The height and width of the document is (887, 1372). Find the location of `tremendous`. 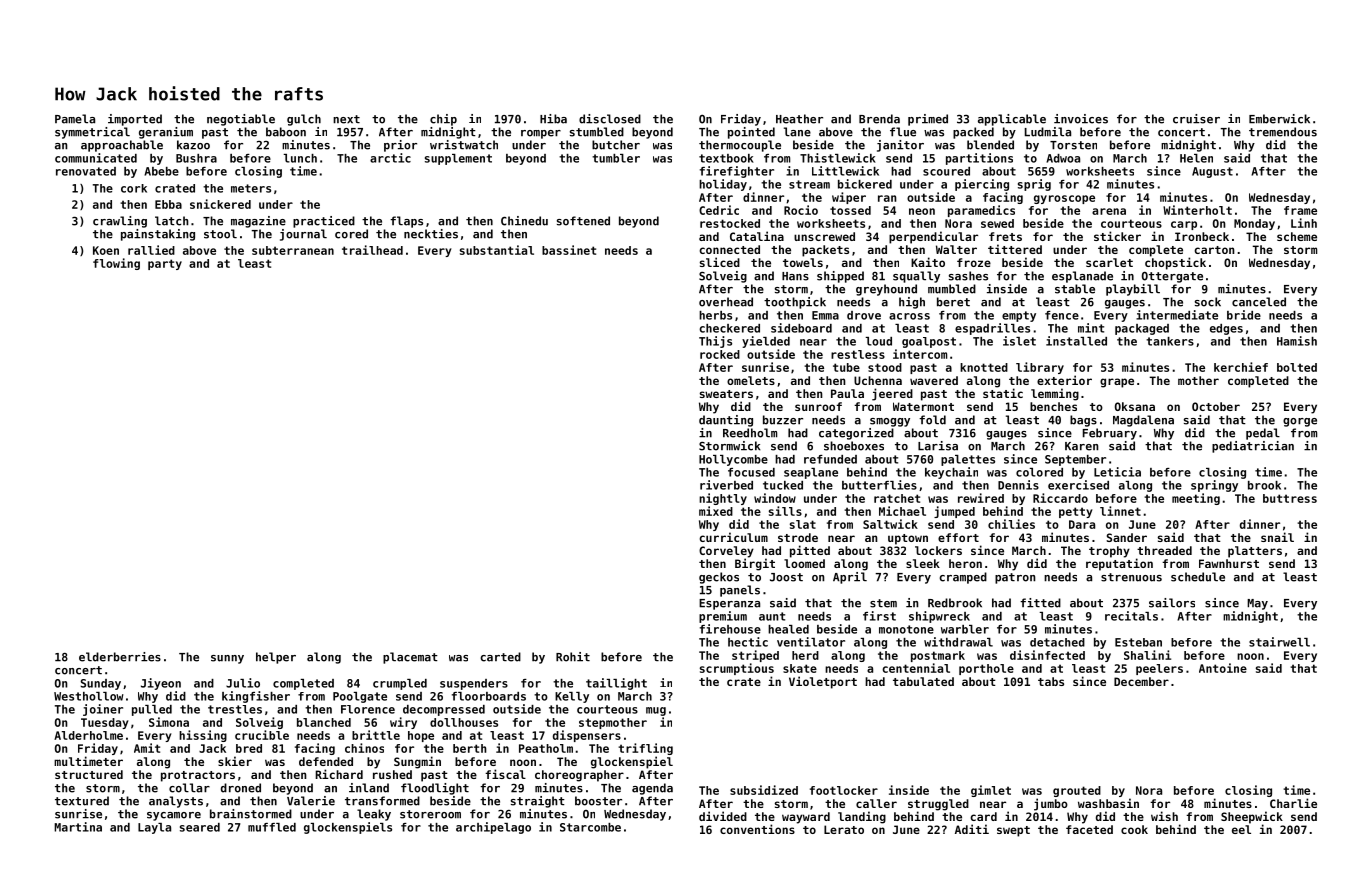

tremendous is located at coordinates (1283, 132).
